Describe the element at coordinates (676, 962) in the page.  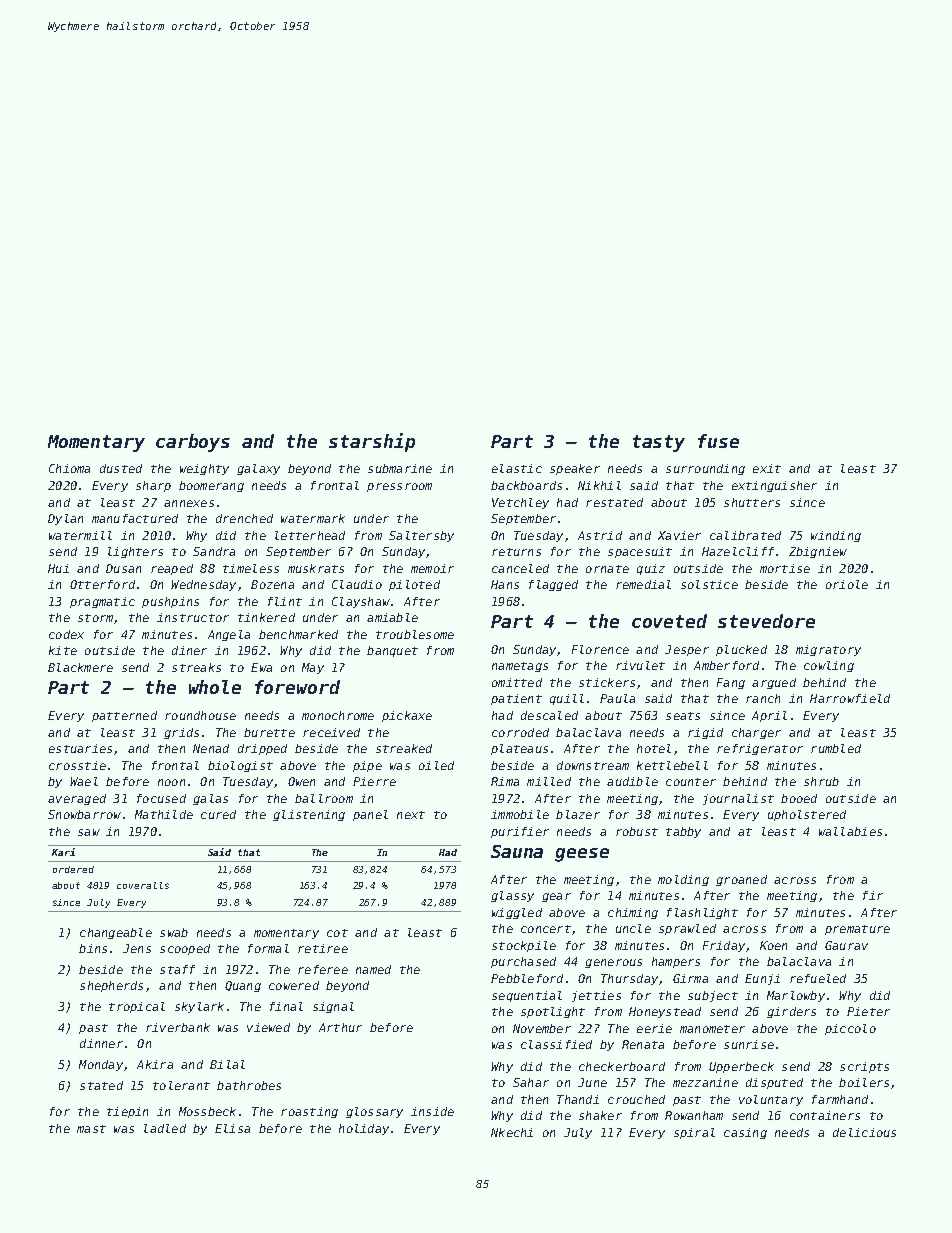
I see `hampers` at that location.
